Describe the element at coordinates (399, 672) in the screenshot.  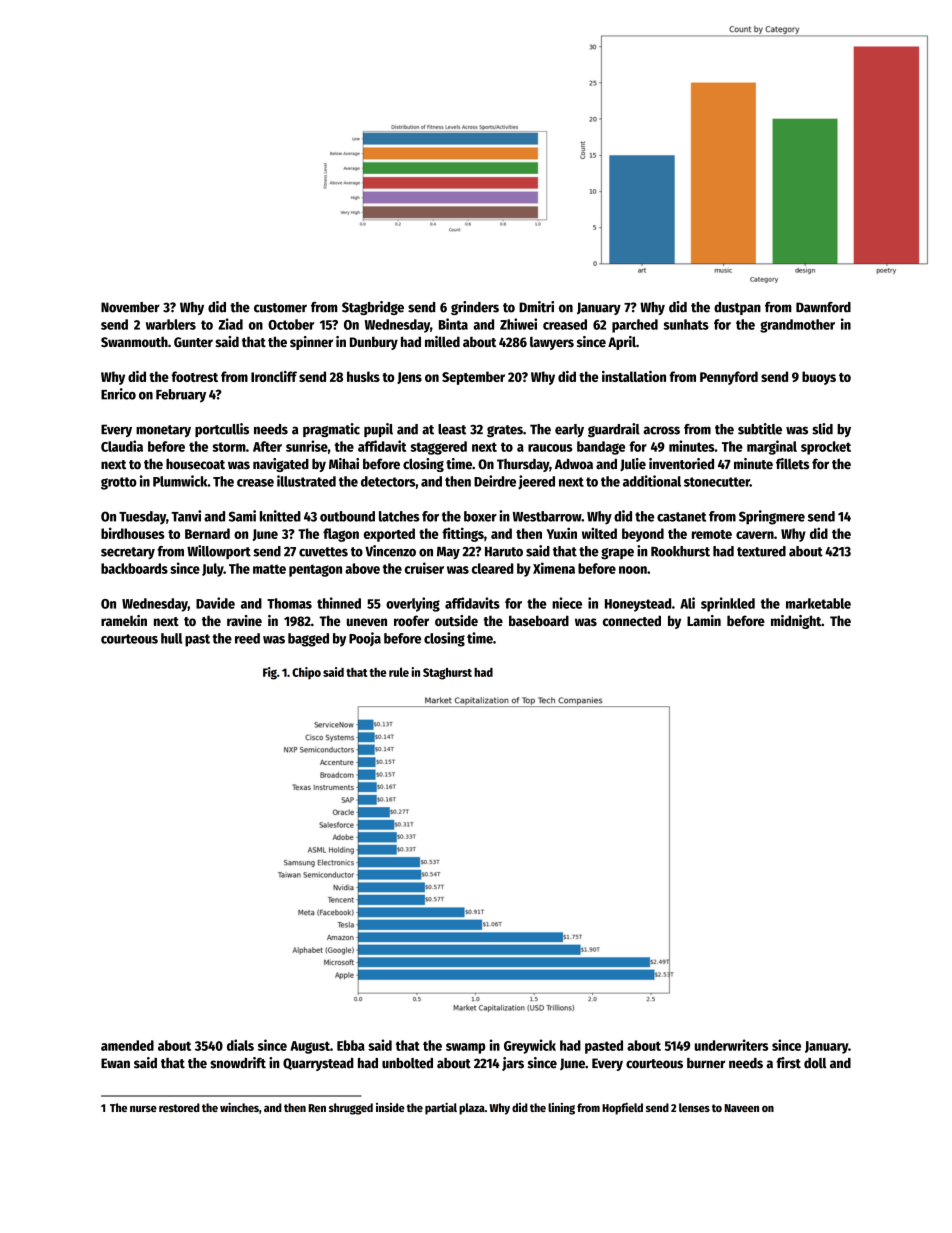
I see `rule` at that location.
